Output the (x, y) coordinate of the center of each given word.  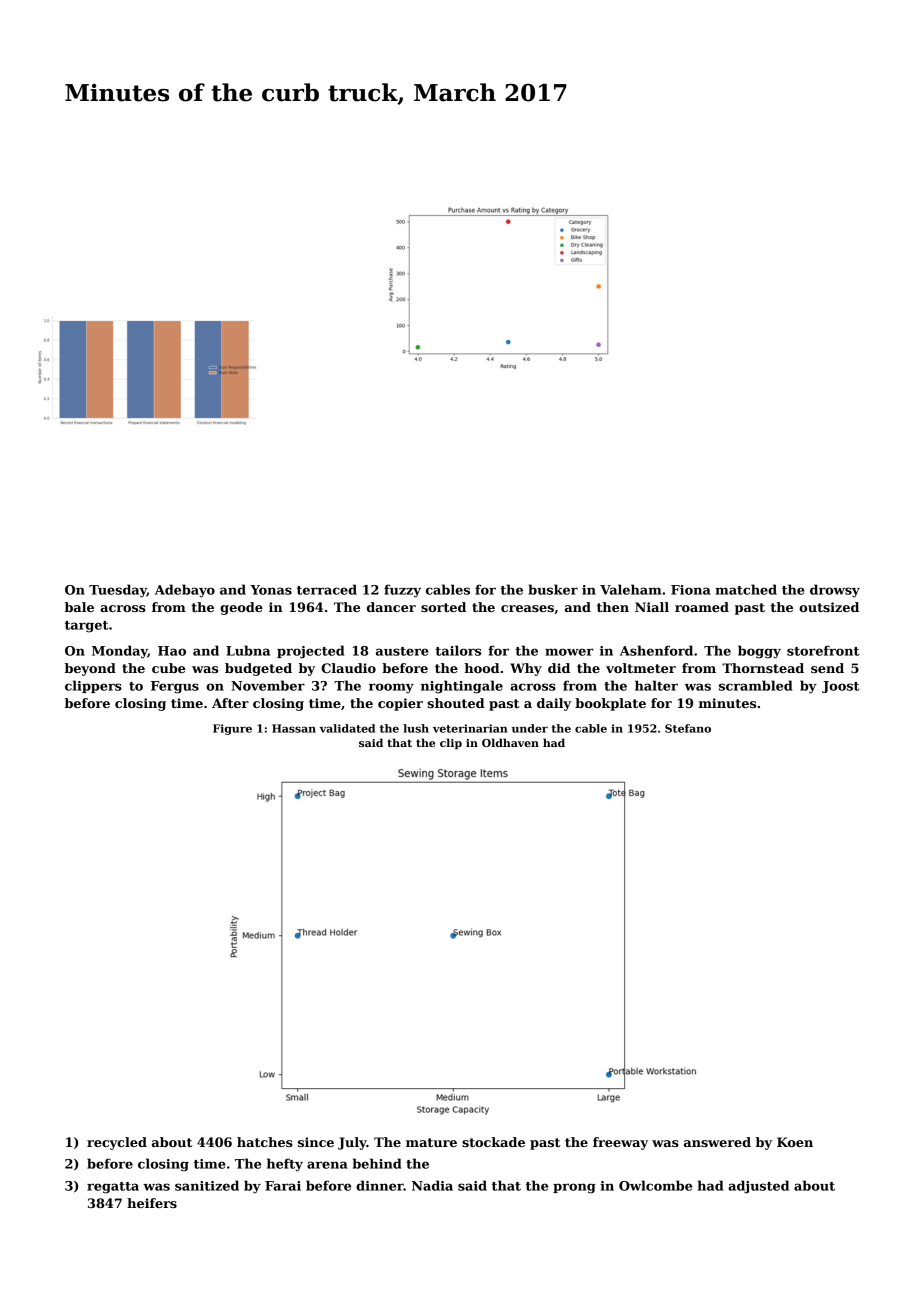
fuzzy (402, 591)
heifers (152, 1203)
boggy (759, 652)
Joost (840, 687)
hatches (265, 1142)
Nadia (432, 1185)
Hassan (294, 728)
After (230, 703)
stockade (493, 1142)
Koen (795, 1142)
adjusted (758, 1187)
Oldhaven (510, 742)
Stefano (688, 728)
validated (347, 728)
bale (79, 607)
